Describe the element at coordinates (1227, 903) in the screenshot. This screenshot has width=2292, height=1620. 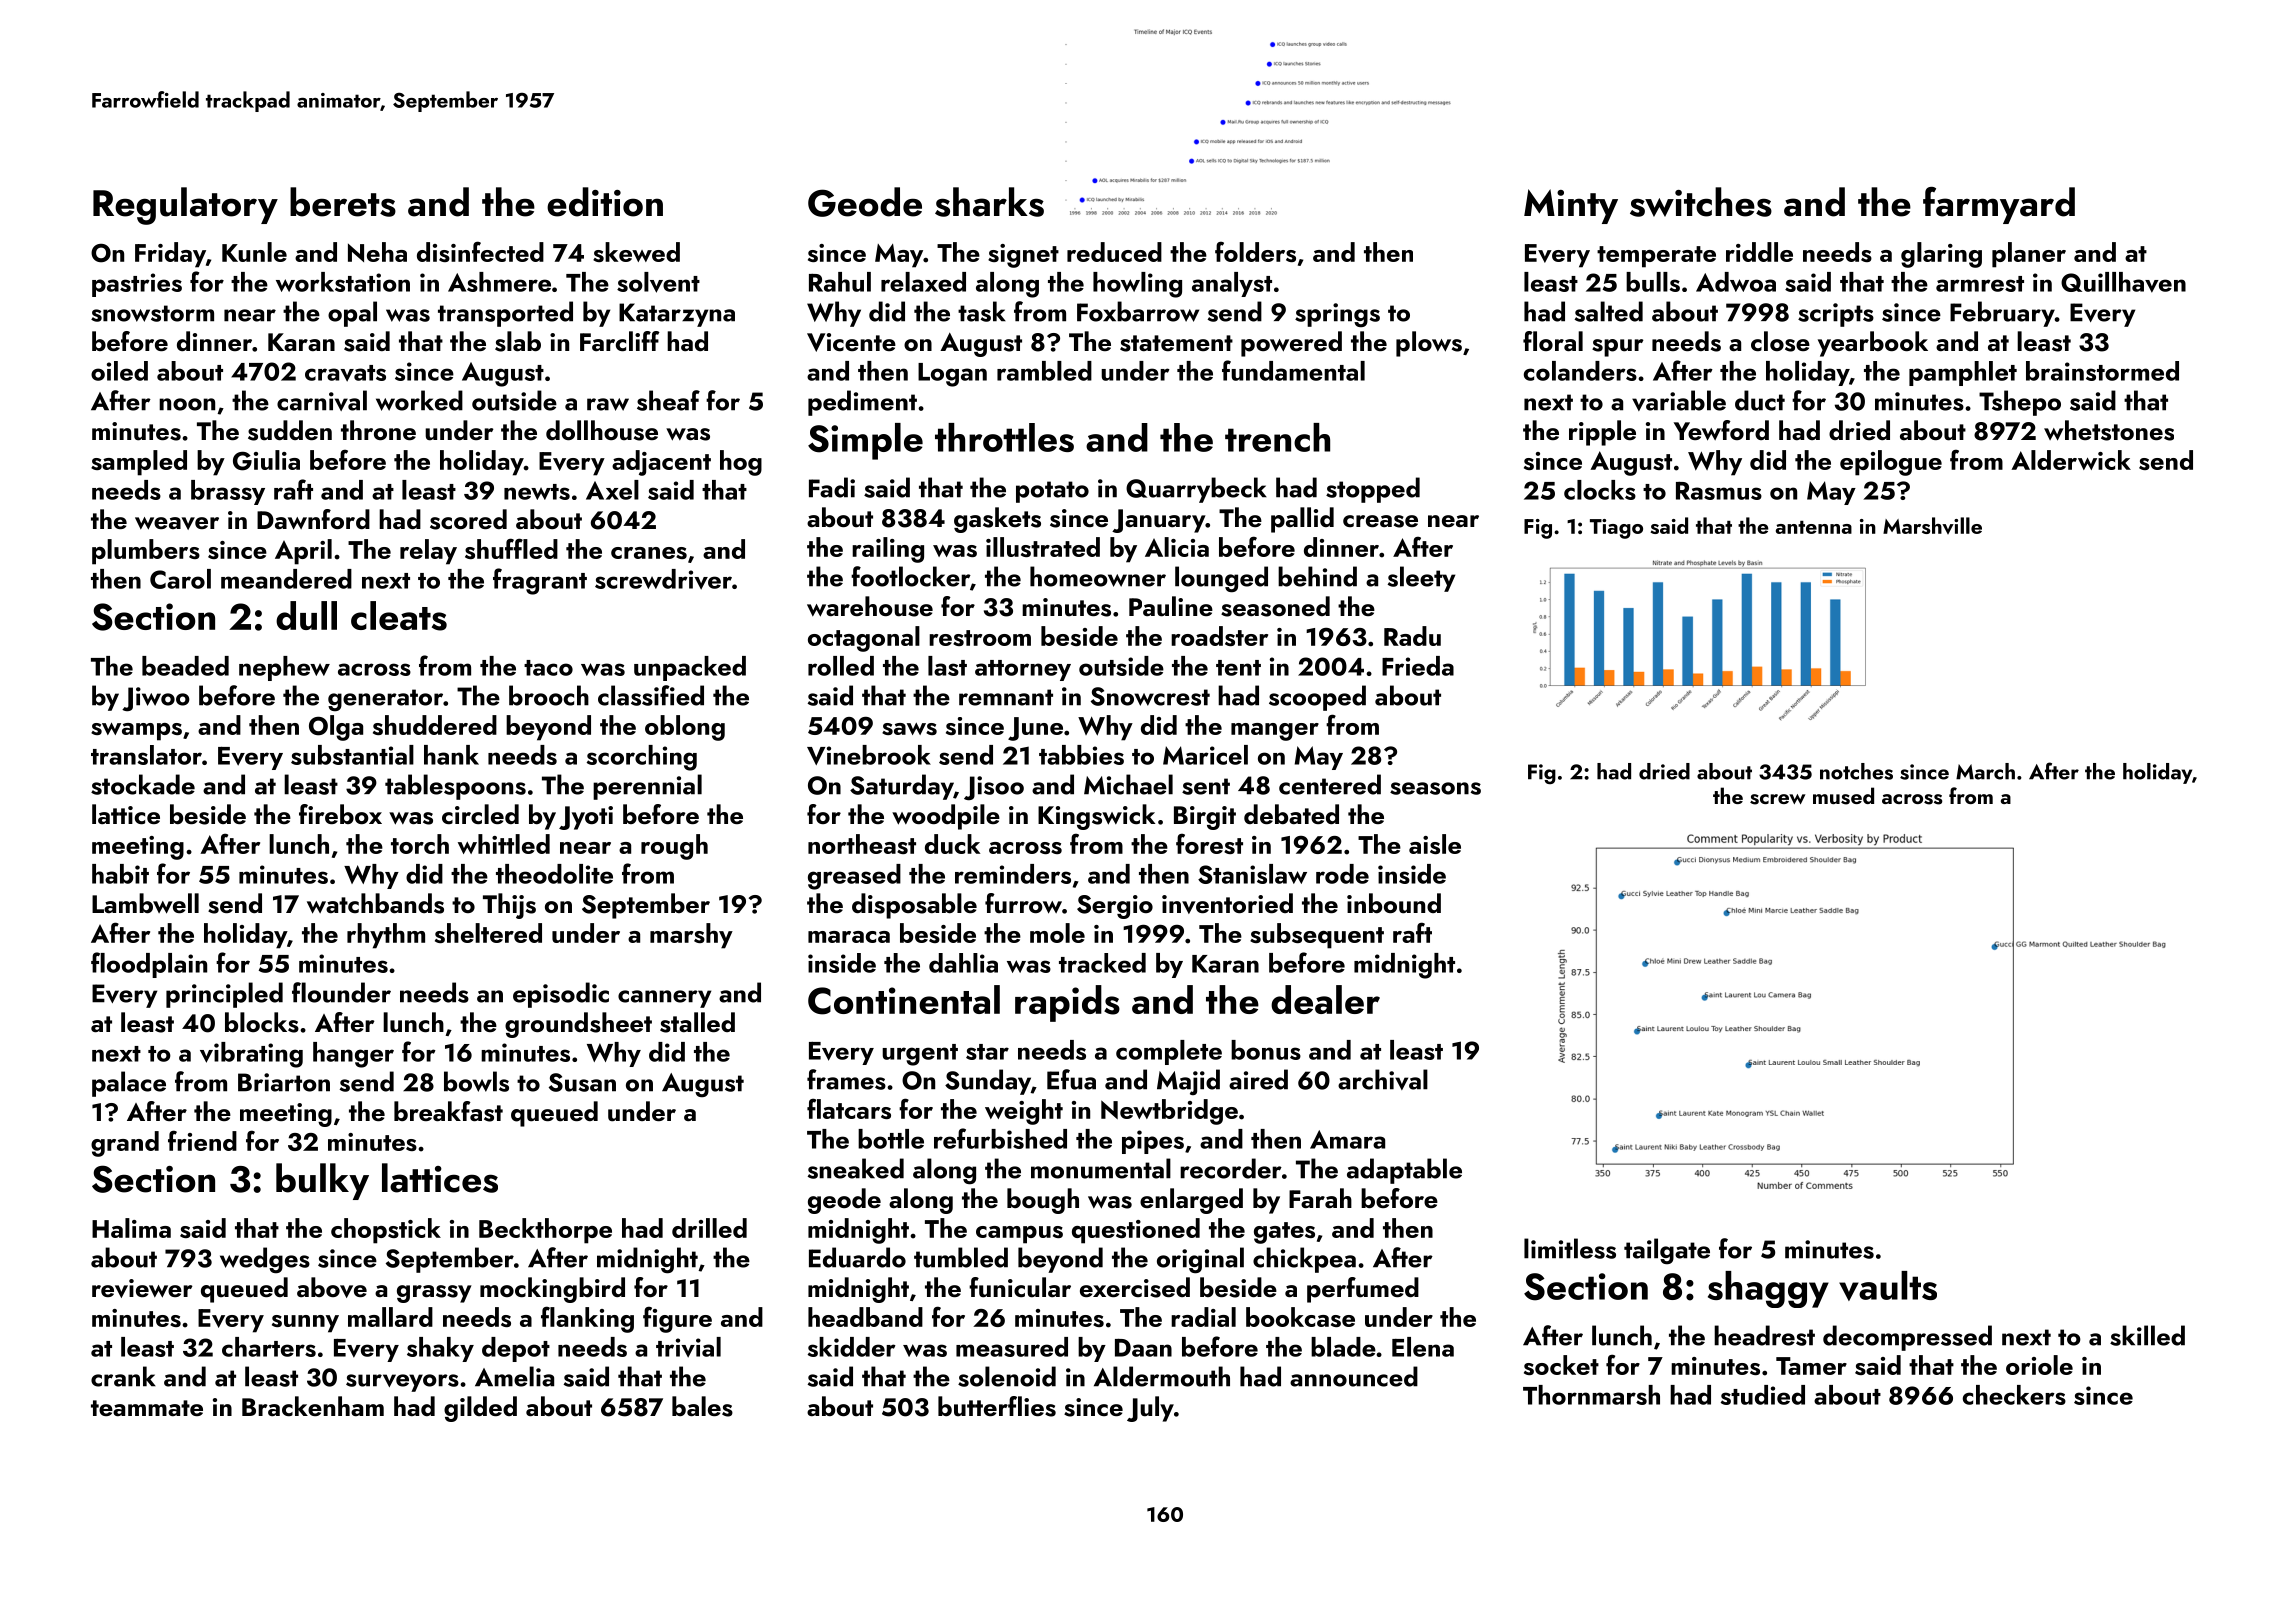
I see `inventoried` at that location.
